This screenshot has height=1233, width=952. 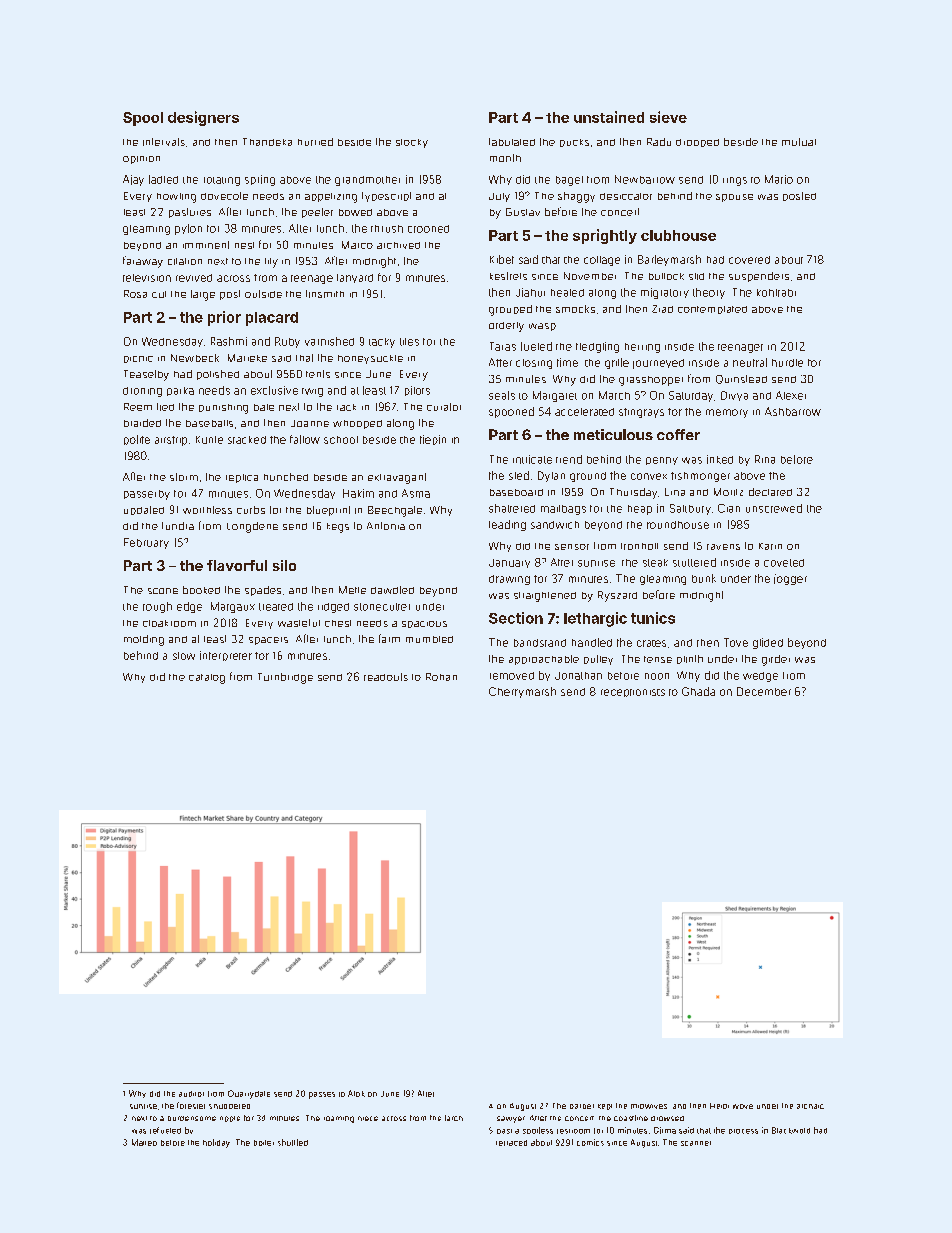 I want to click on auditor, so click(x=191, y=1094).
